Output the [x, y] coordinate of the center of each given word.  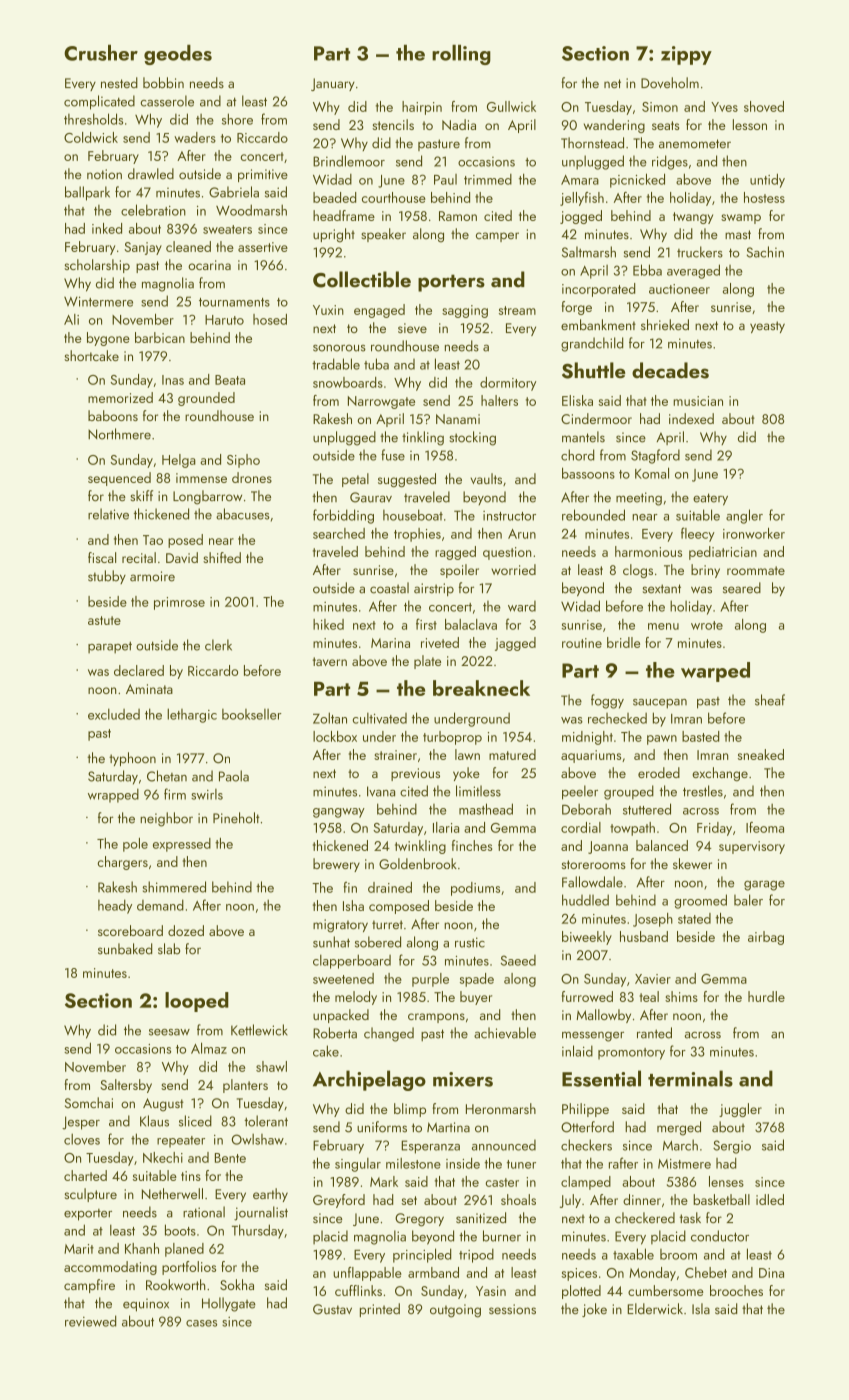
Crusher [101, 53]
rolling [461, 55]
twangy [693, 218]
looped [197, 1002]
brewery [336, 865]
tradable [336, 364]
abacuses [243, 514]
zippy [686, 55]
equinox [146, 1305]
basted [700, 736]
